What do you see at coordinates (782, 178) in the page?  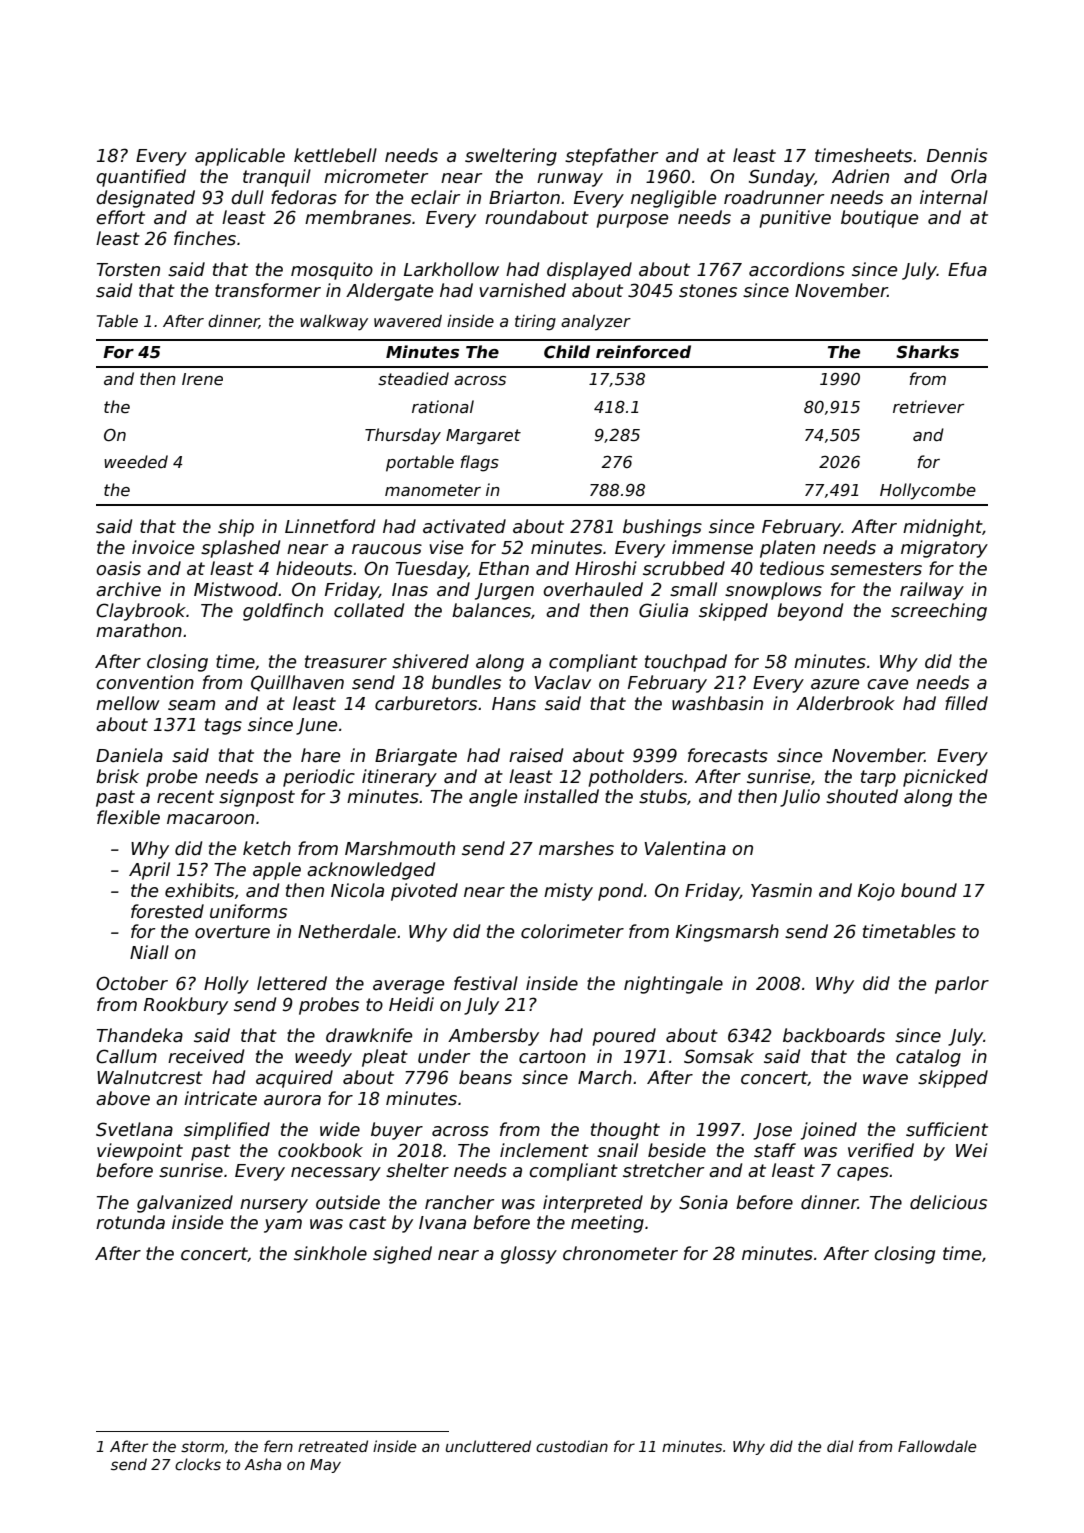 I see `Sunday` at bounding box center [782, 178].
